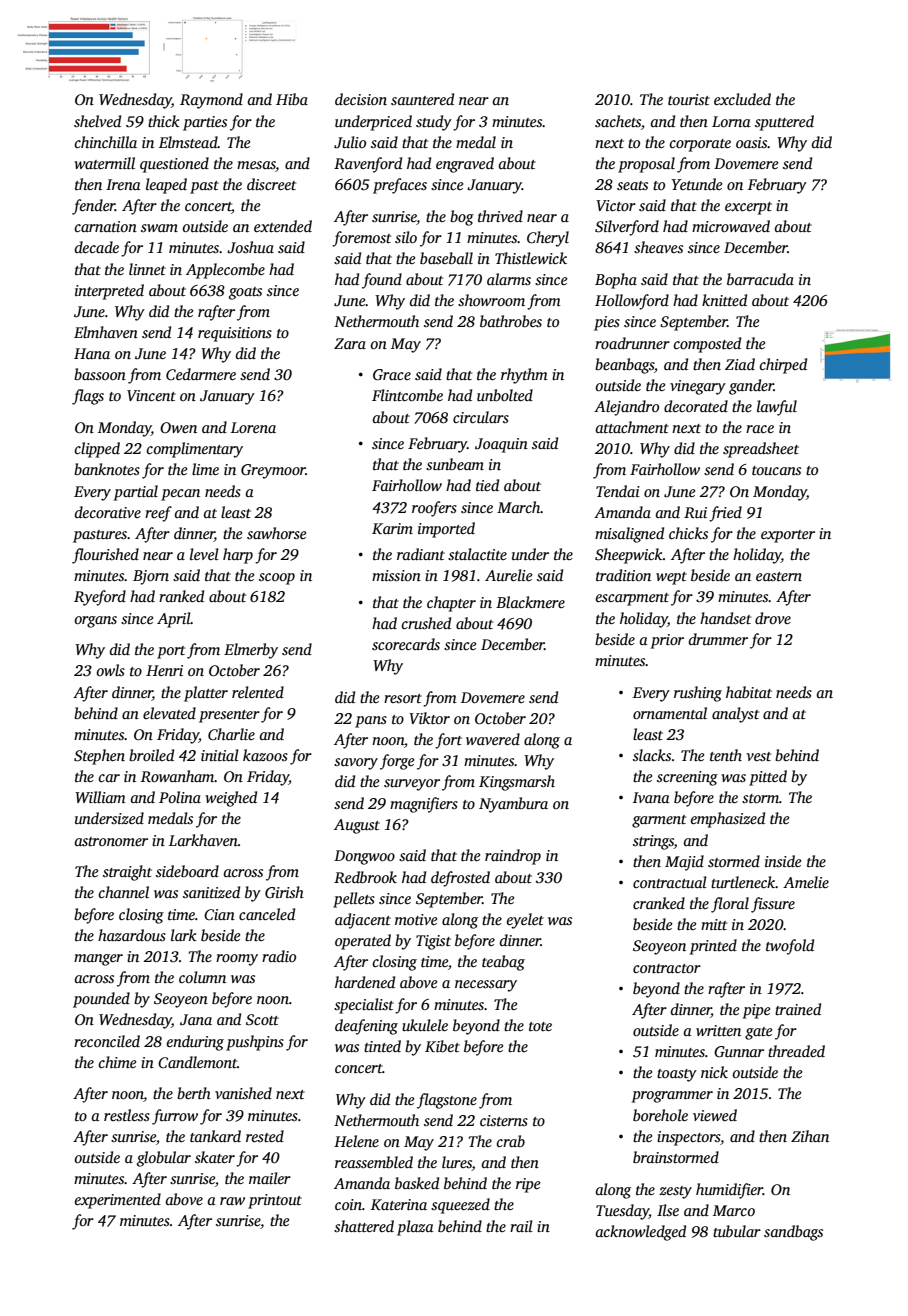 This document has height=1316, width=908. What do you see at coordinates (696, 184) in the document?
I see `Yetunde` at bounding box center [696, 184].
